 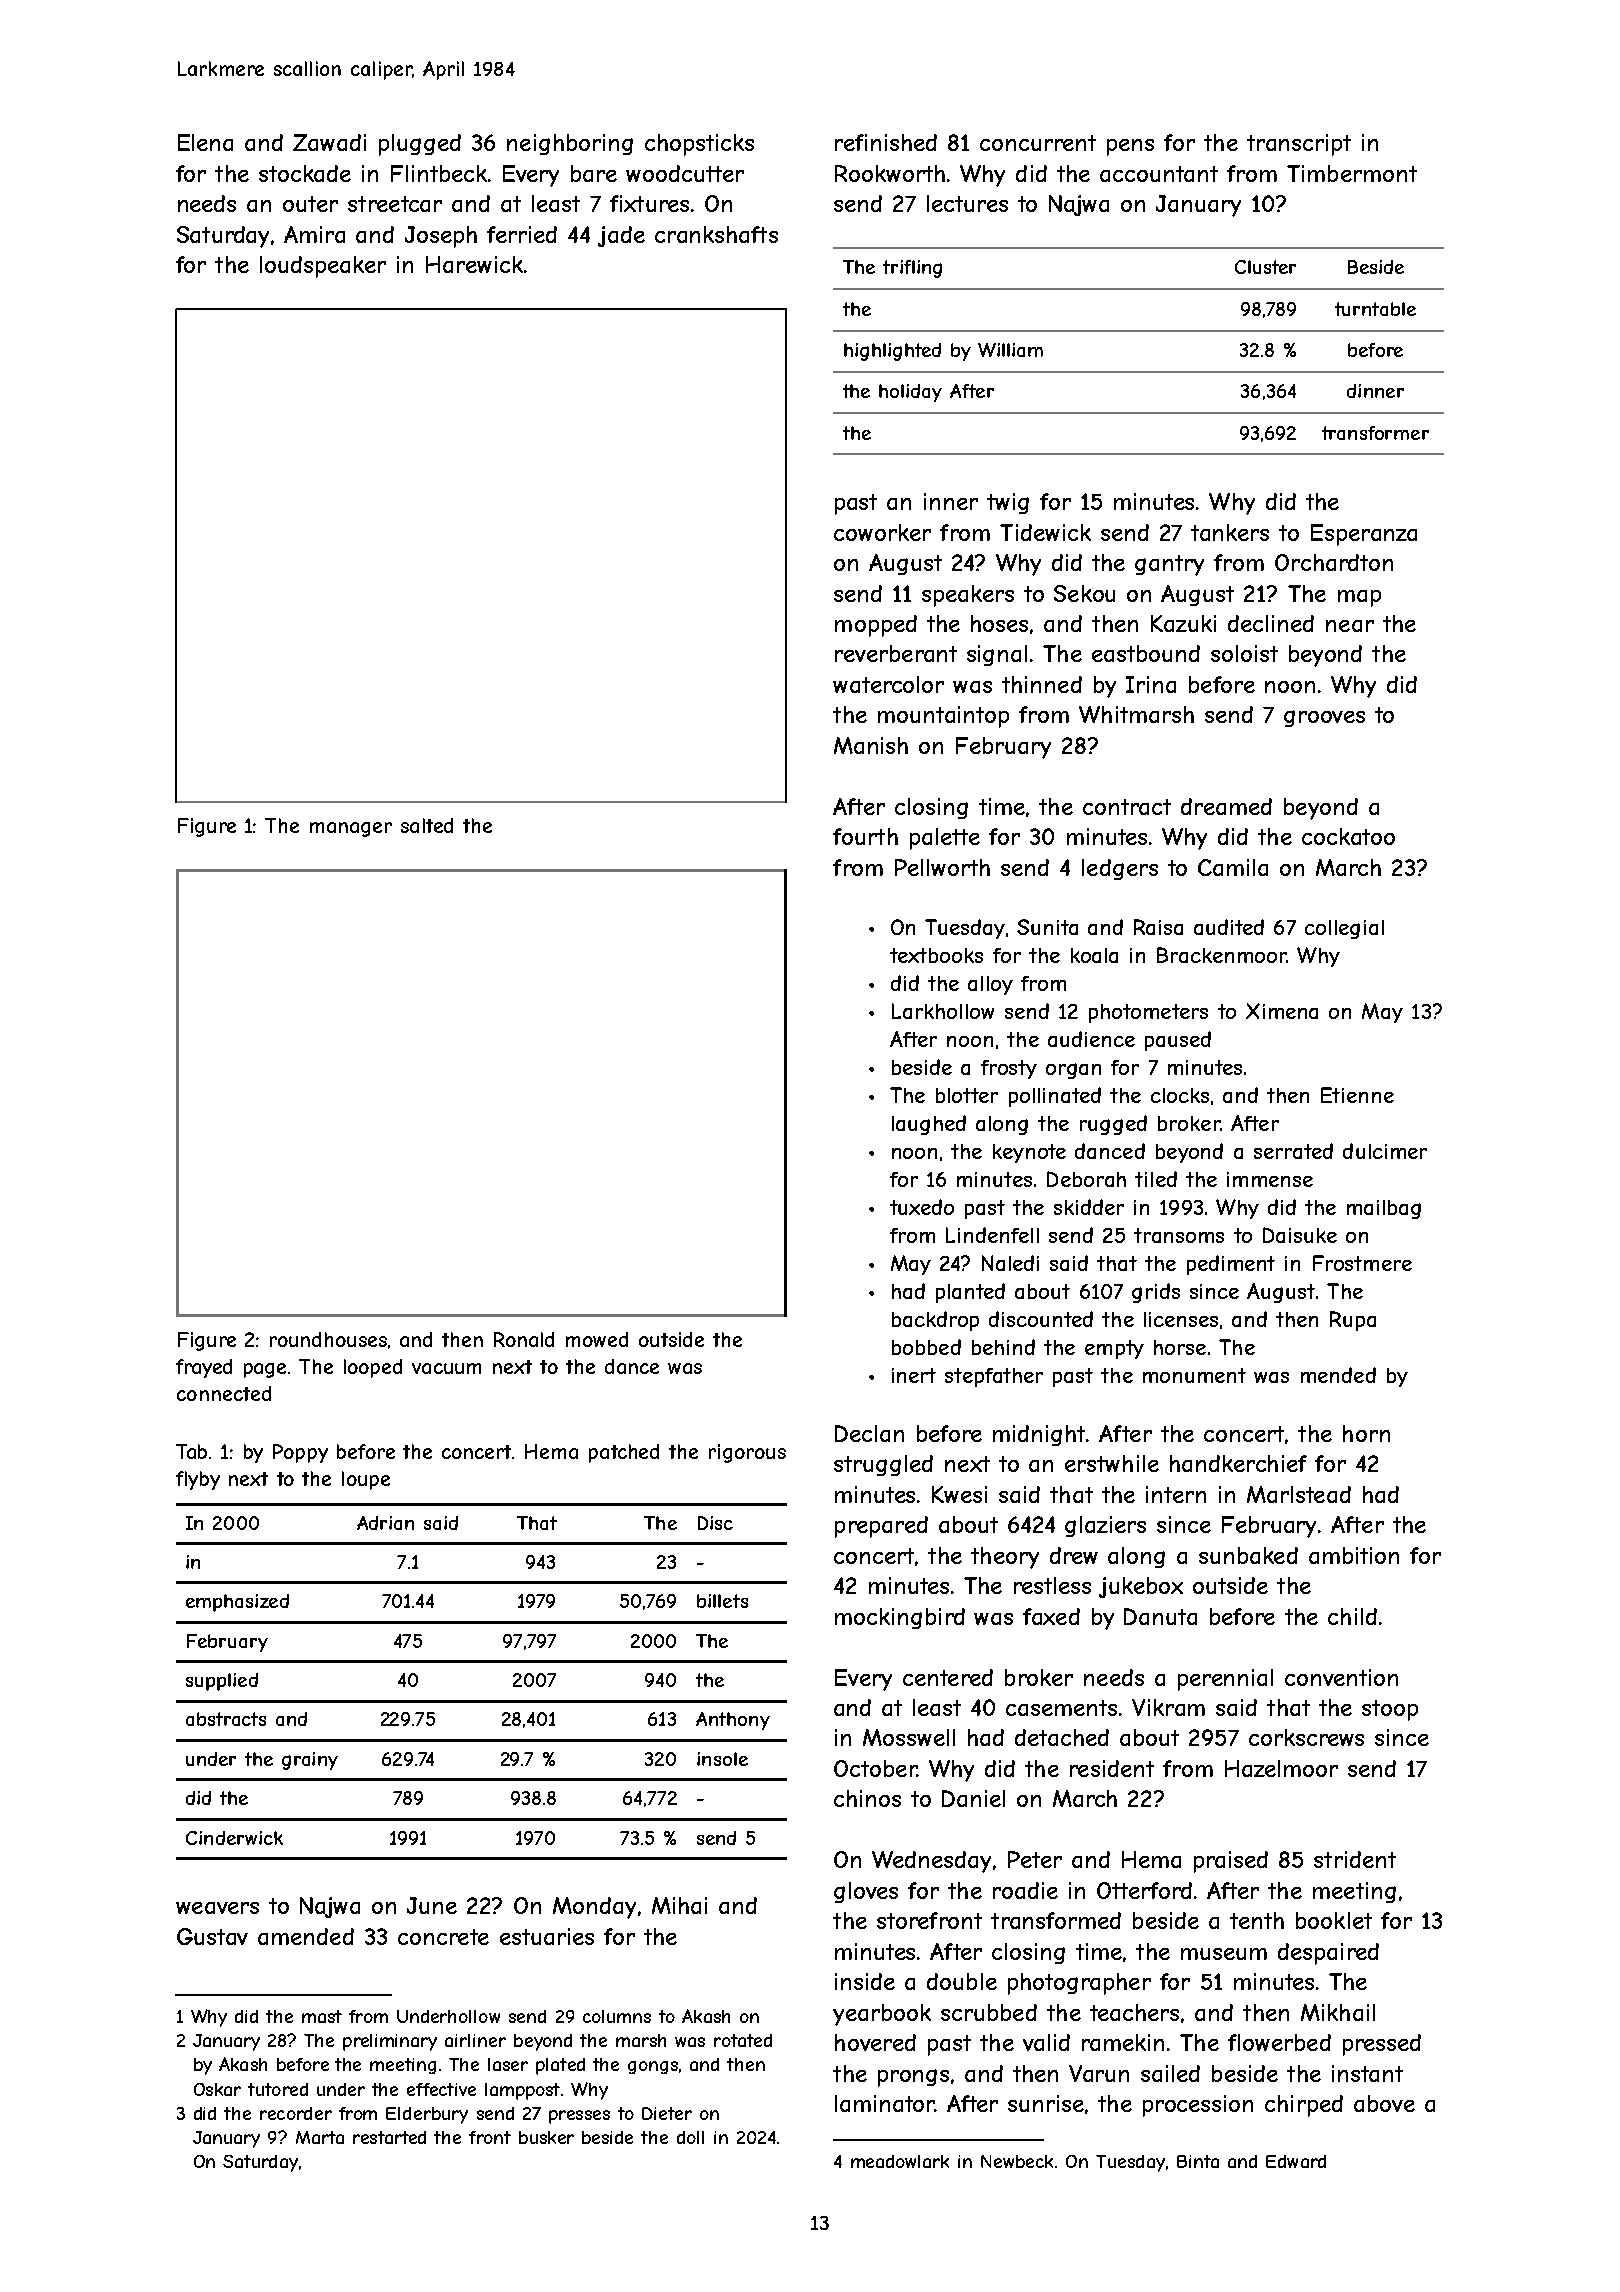 What do you see at coordinates (205, 142) in the page?
I see `Elena` at bounding box center [205, 142].
